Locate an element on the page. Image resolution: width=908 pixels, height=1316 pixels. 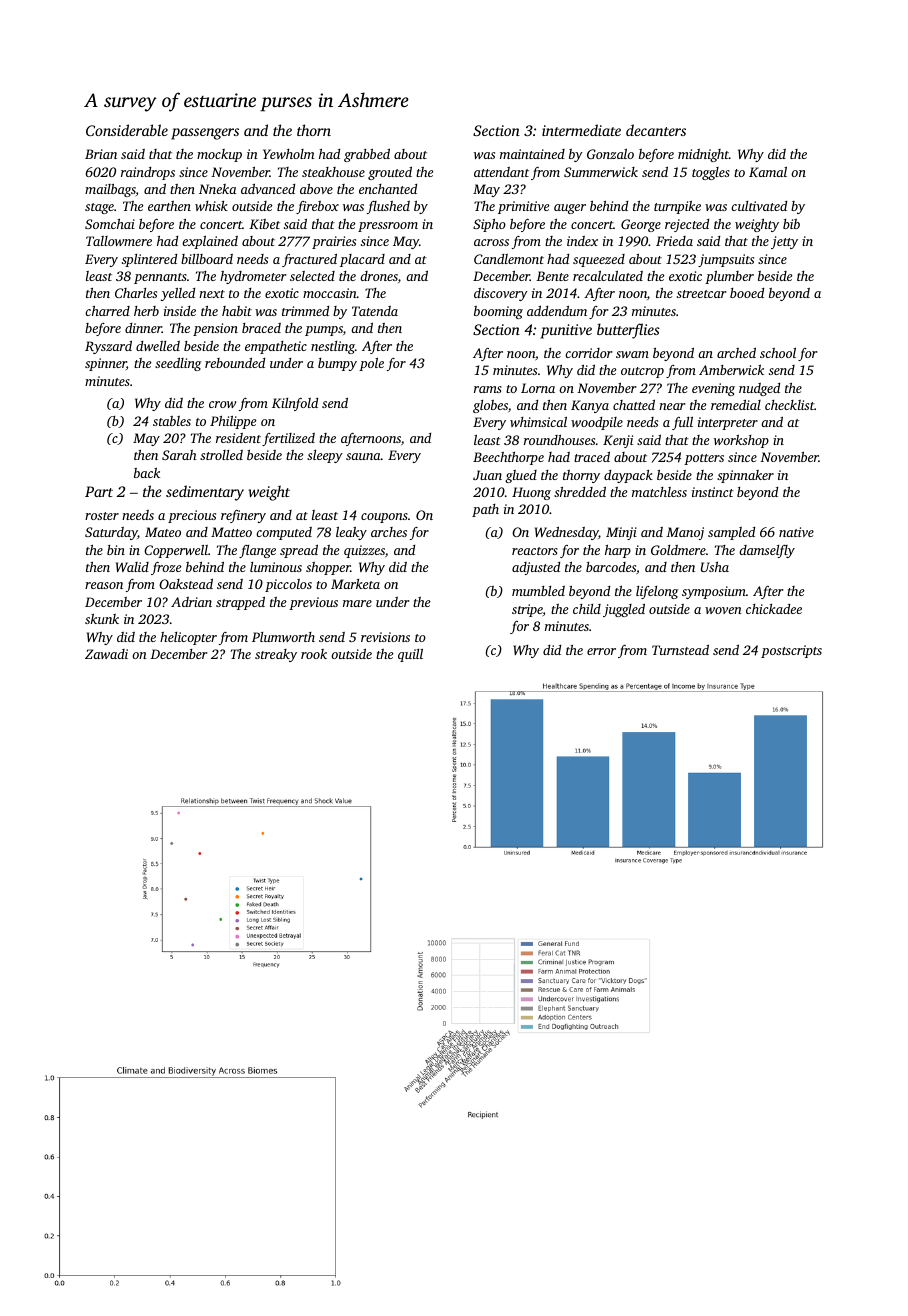
Goldmere is located at coordinates (678, 550).
